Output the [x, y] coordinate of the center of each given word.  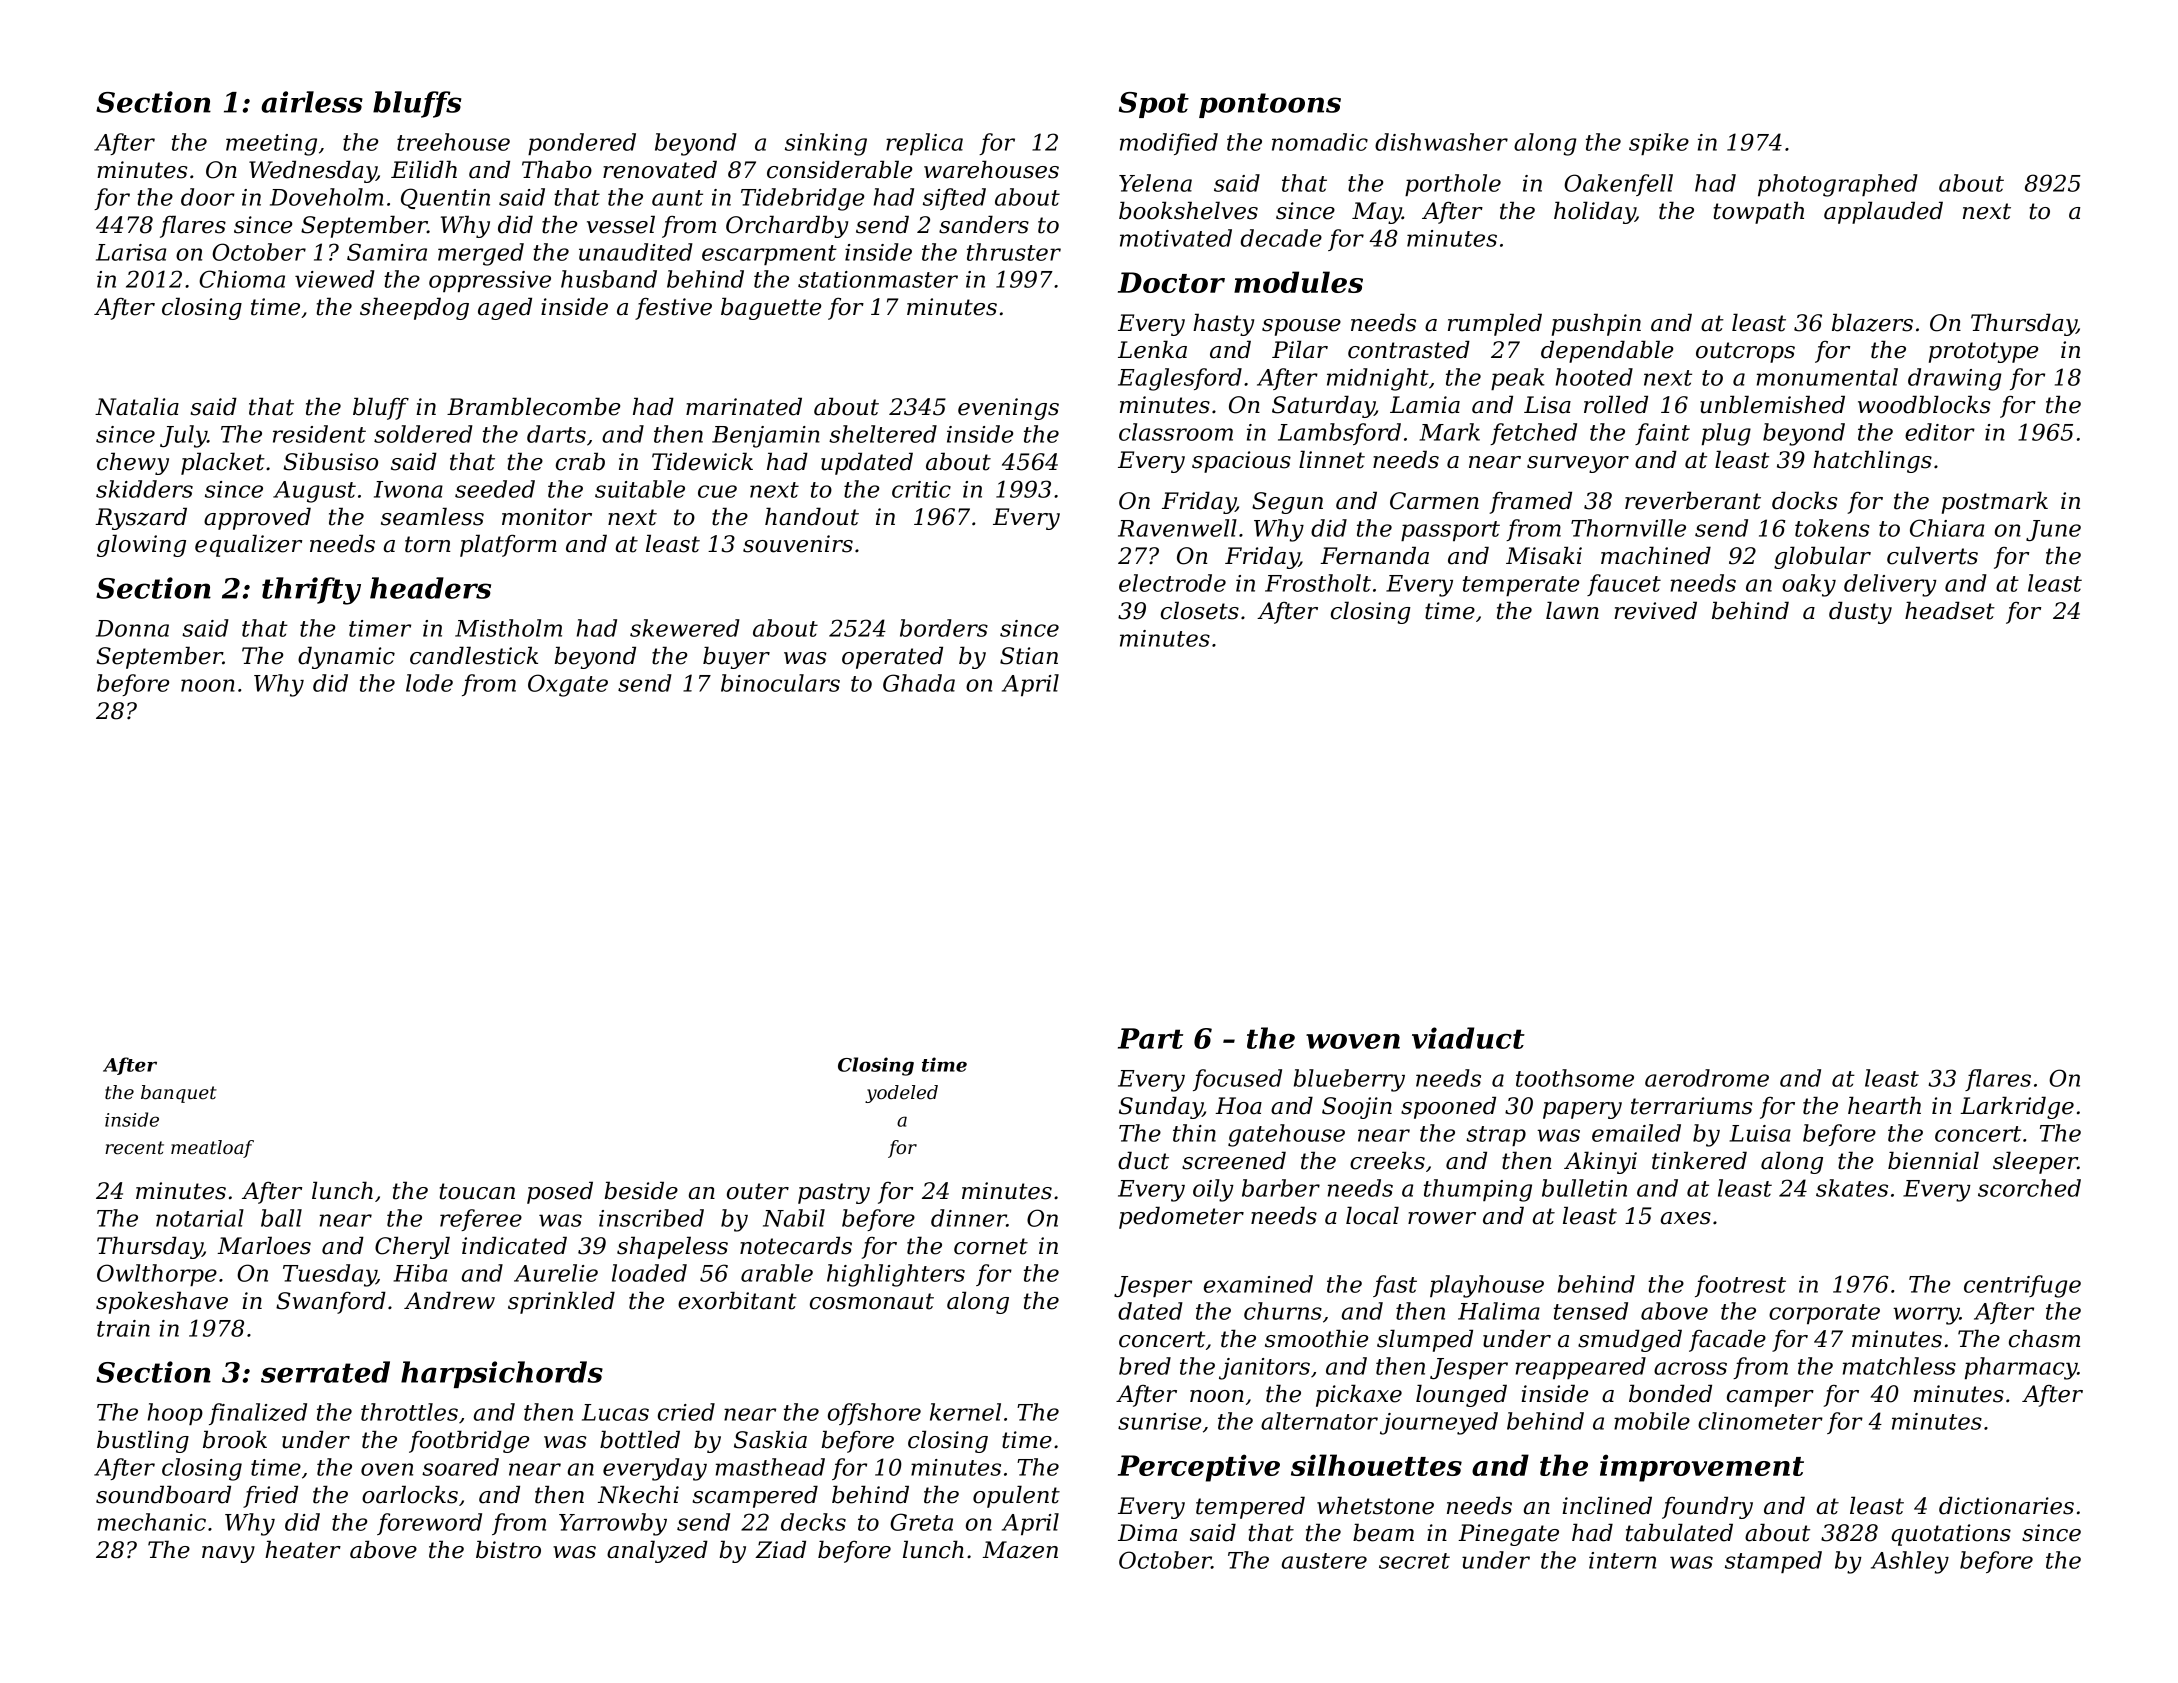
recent [134, 1148]
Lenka [1152, 349]
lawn [1572, 610]
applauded [1883, 212]
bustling [143, 1441]
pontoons [1270, 105]
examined [1258, 1284]
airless [312, 102]
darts [556, 434]
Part [1150, 1038]
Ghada [919, 683]
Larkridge [2017, 1107]
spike [1659, 144]
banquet [179, 1094]
